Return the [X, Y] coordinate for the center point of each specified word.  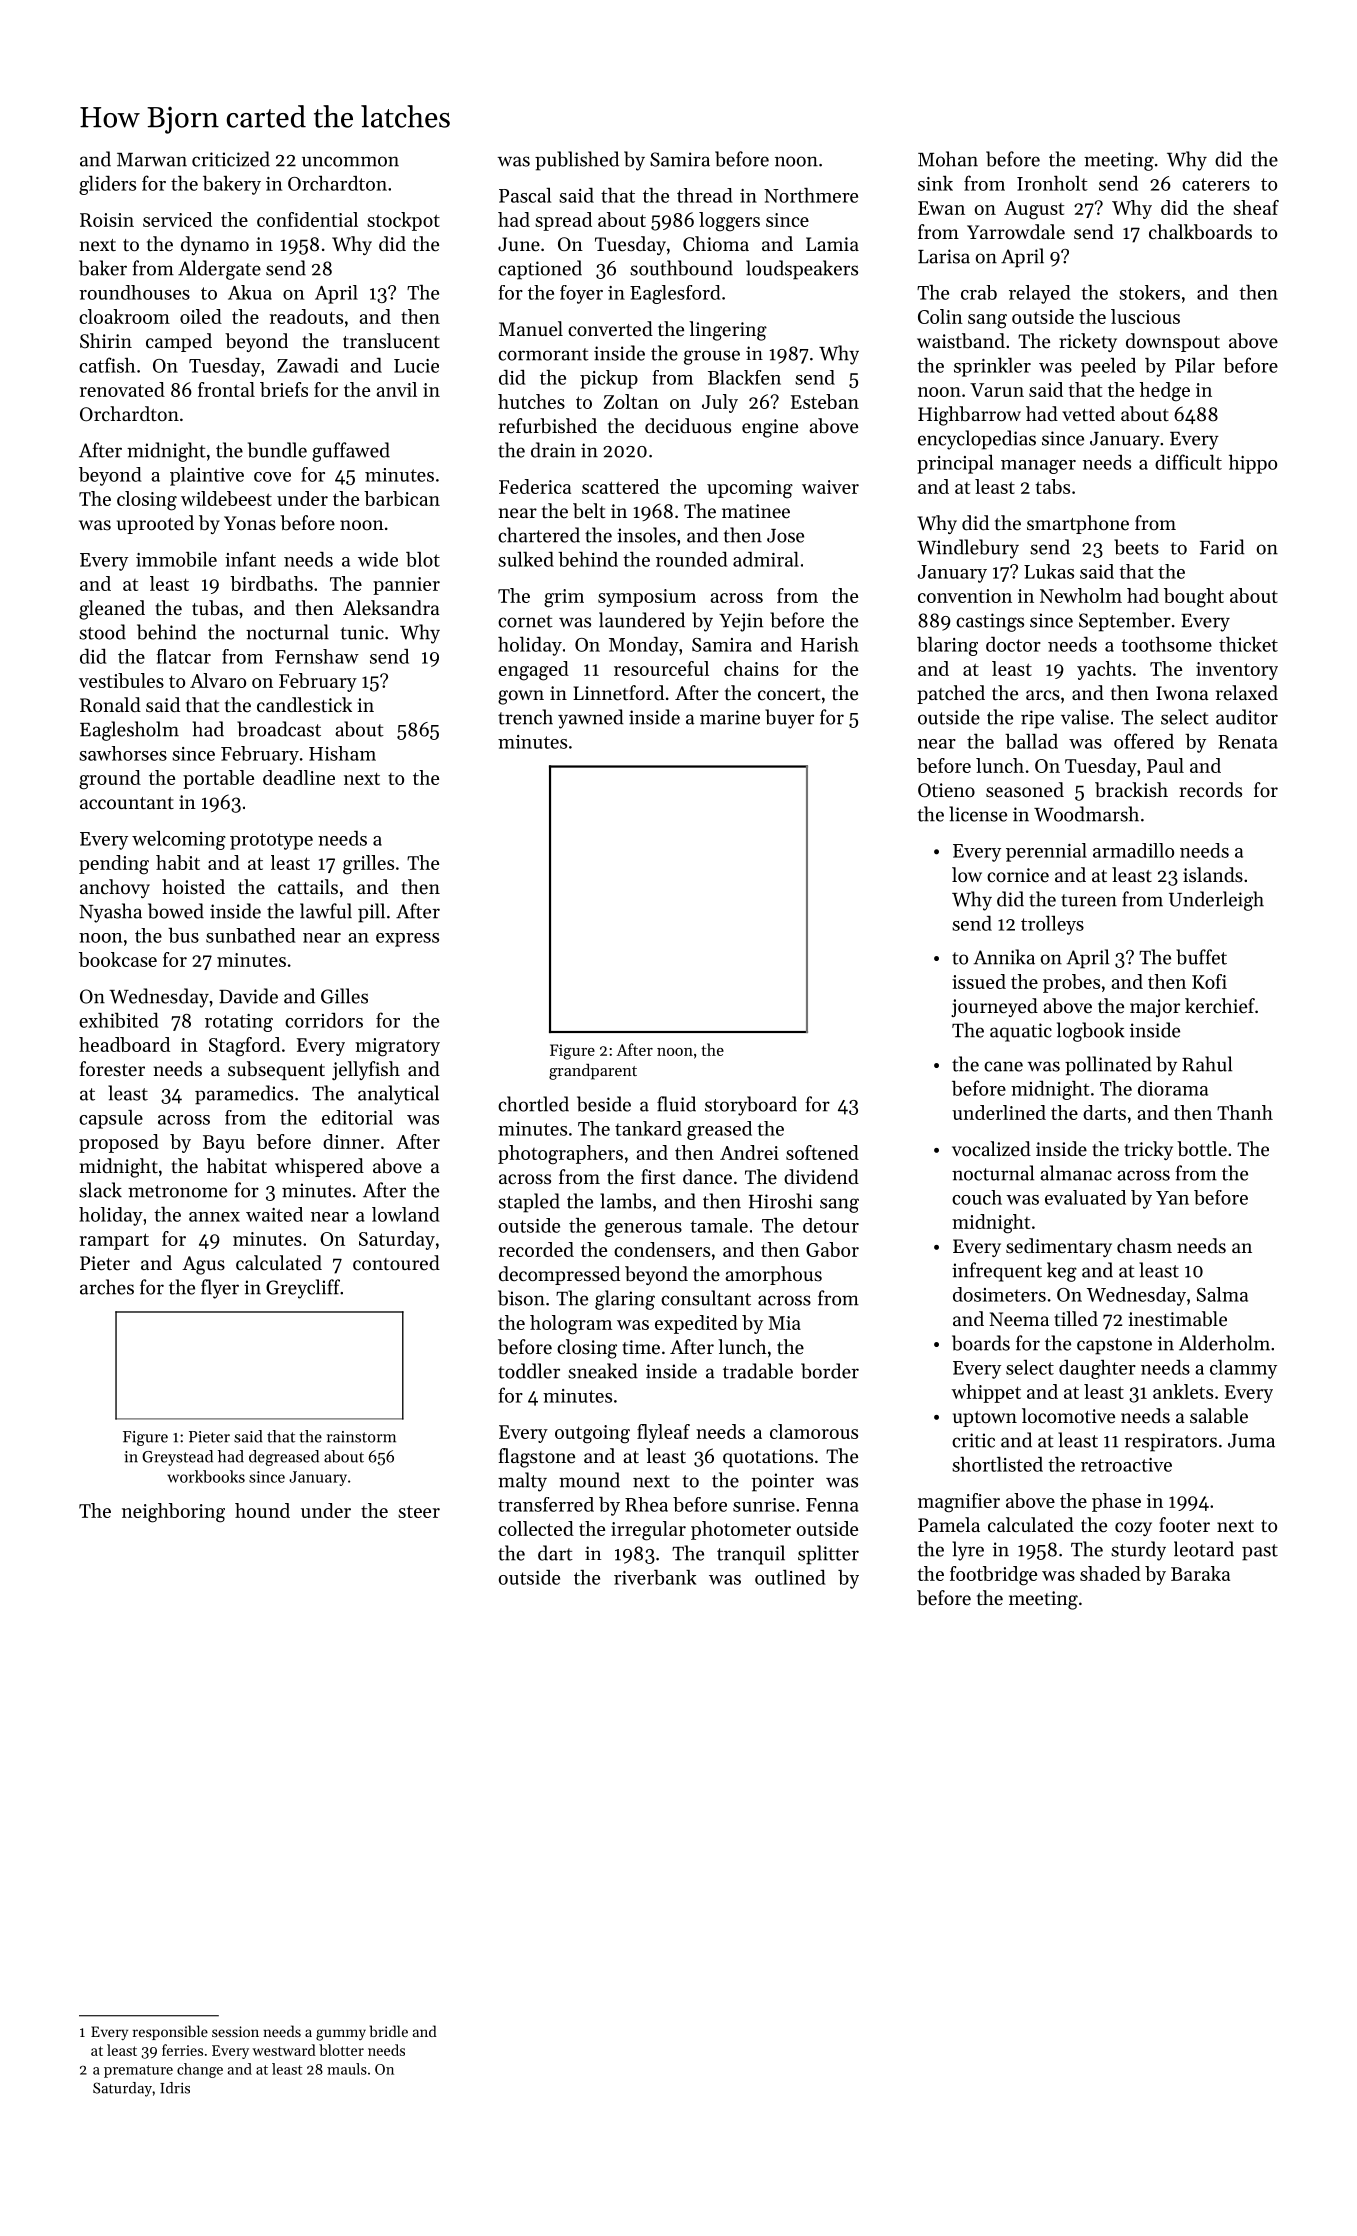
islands [1213, 874]
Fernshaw [317, 656]
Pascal [525, 195]
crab [979, 292]
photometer [741, 1530]
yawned [591, 719]
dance [707, 1176]
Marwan [152, 160]
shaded [1110, 1573]
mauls [347, 2069]
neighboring [173, 1513]
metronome [177, 1191]
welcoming [179, 840]
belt [589, 511]
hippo [1253, 464]
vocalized [991, 1149]
